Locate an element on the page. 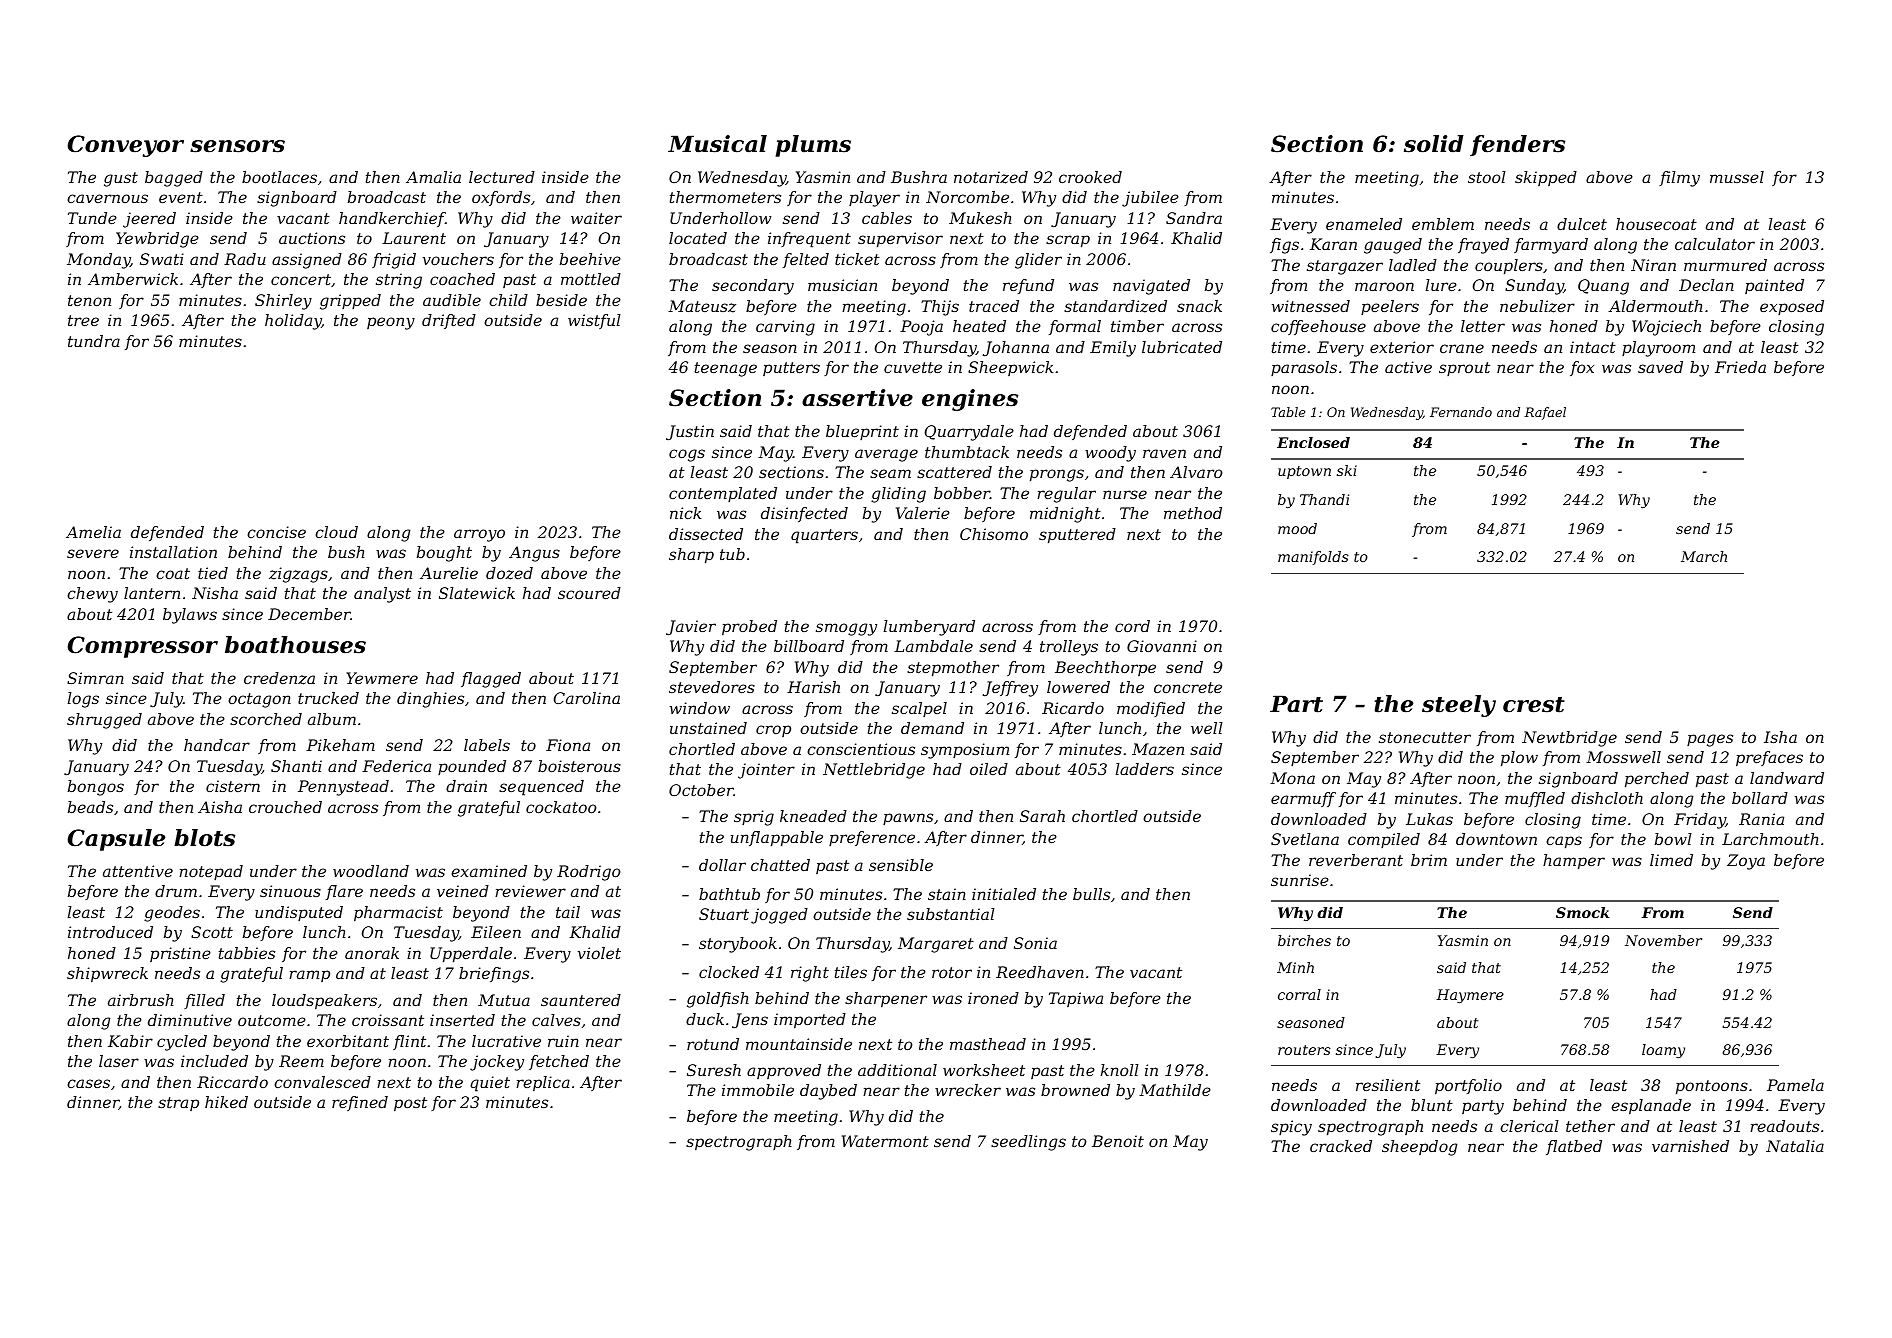 This page has height=1338, width=1892. corral is located at coordinates (1299, 994).
